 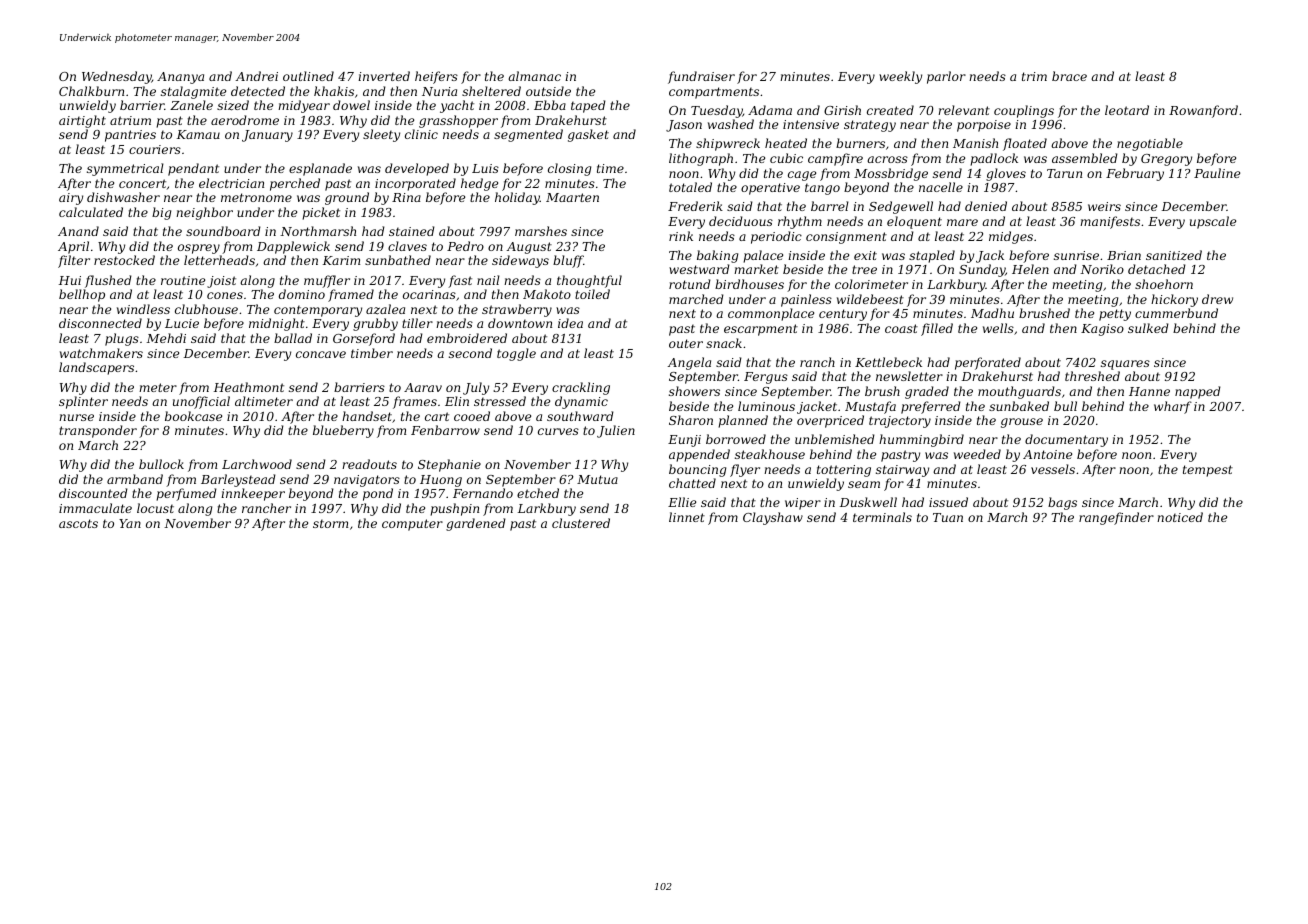 I want to click on Heathmont, so click(x=249, y=387).
